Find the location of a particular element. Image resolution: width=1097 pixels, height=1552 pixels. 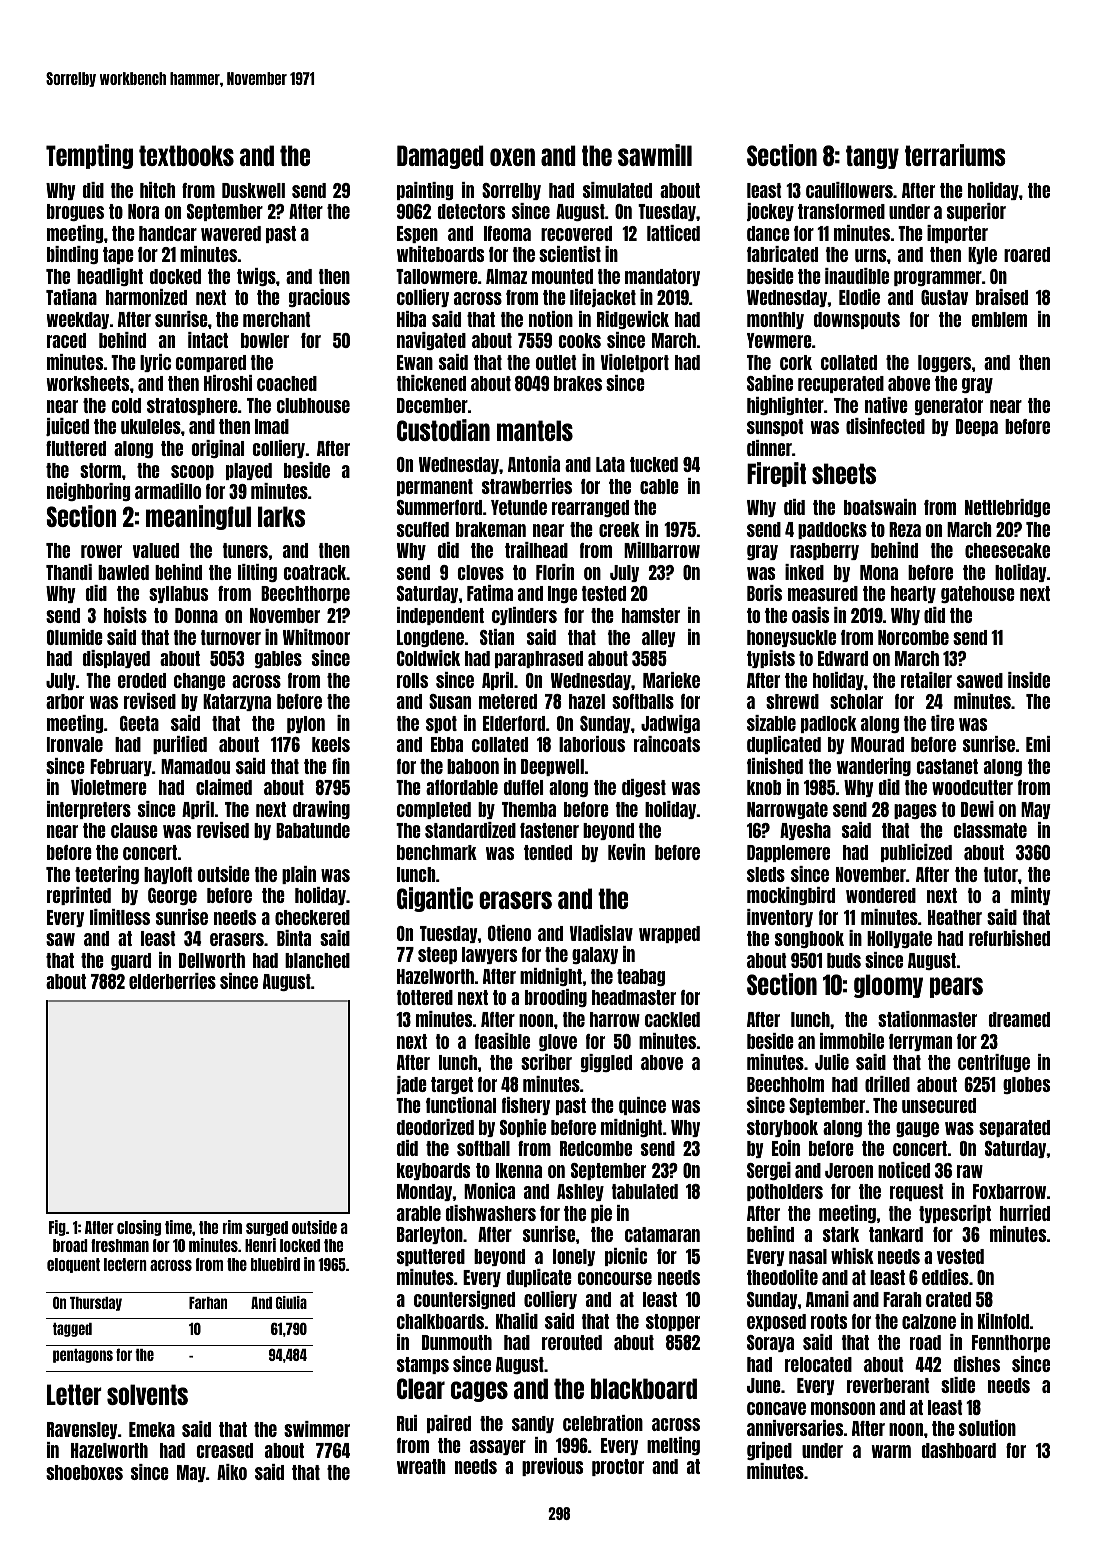

tangy is located at coordinates (872, 157).
